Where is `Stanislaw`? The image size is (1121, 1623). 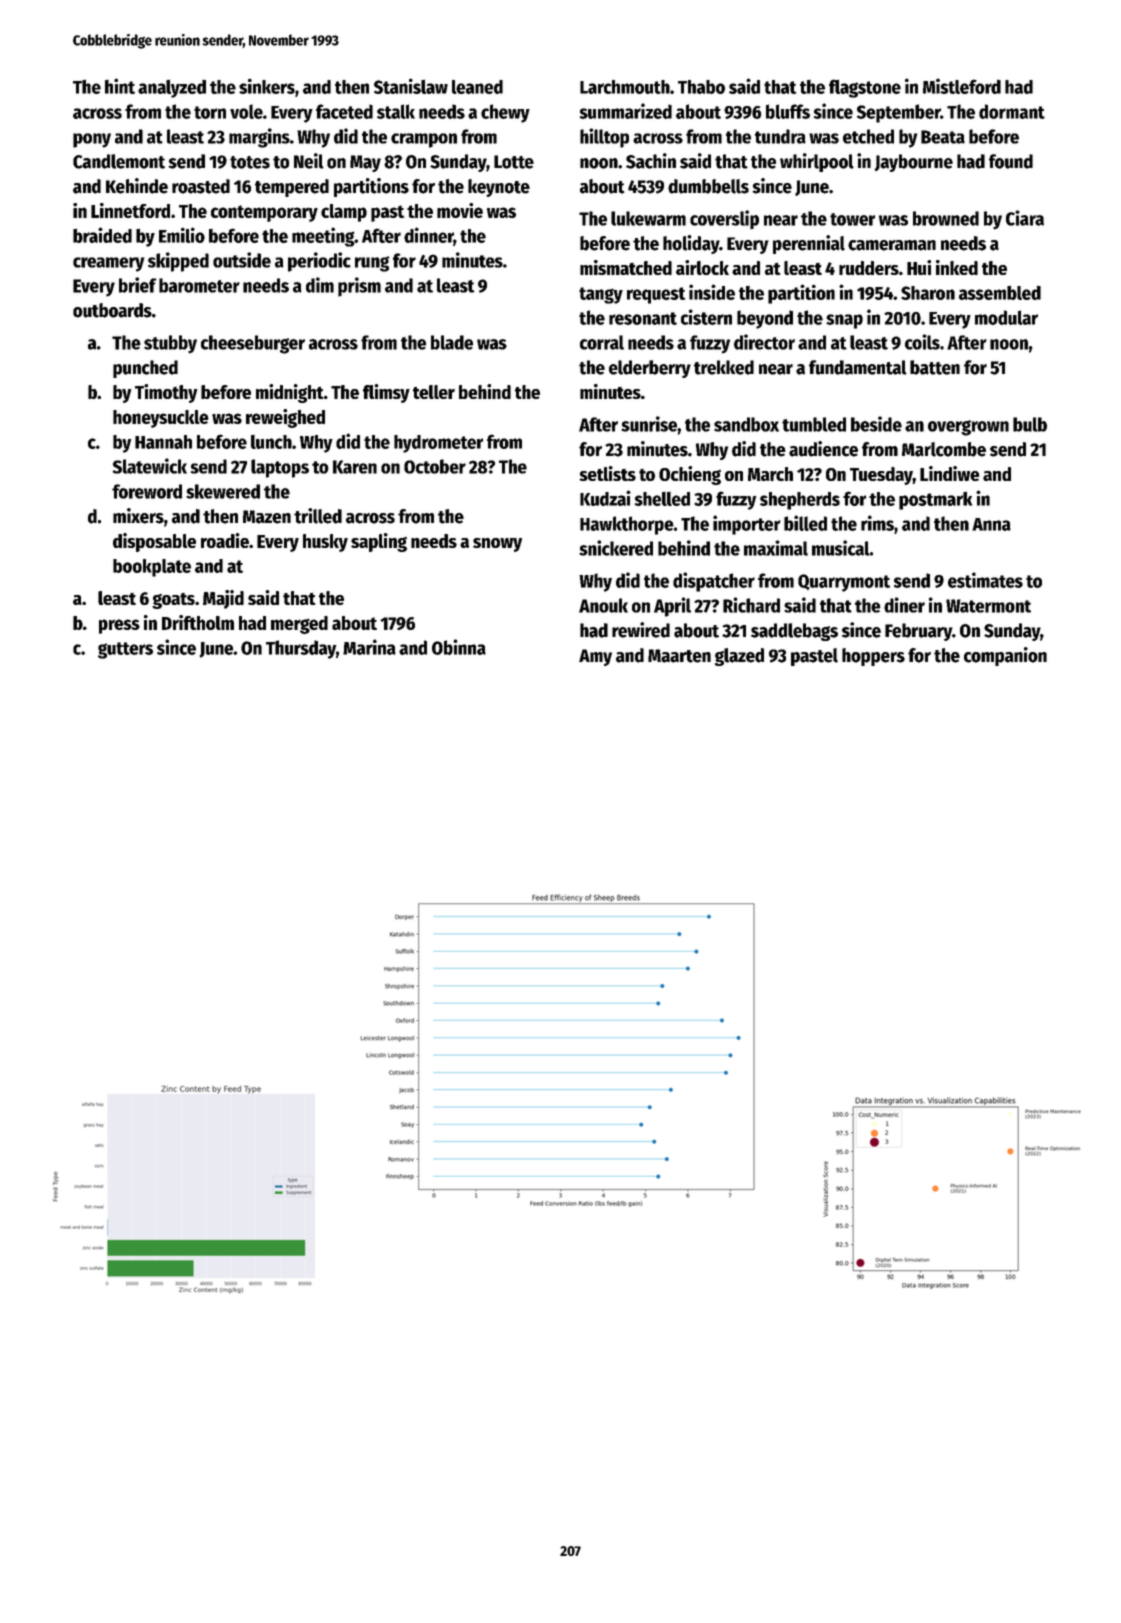
Stanislaw is located at coordinates (411, 86).
